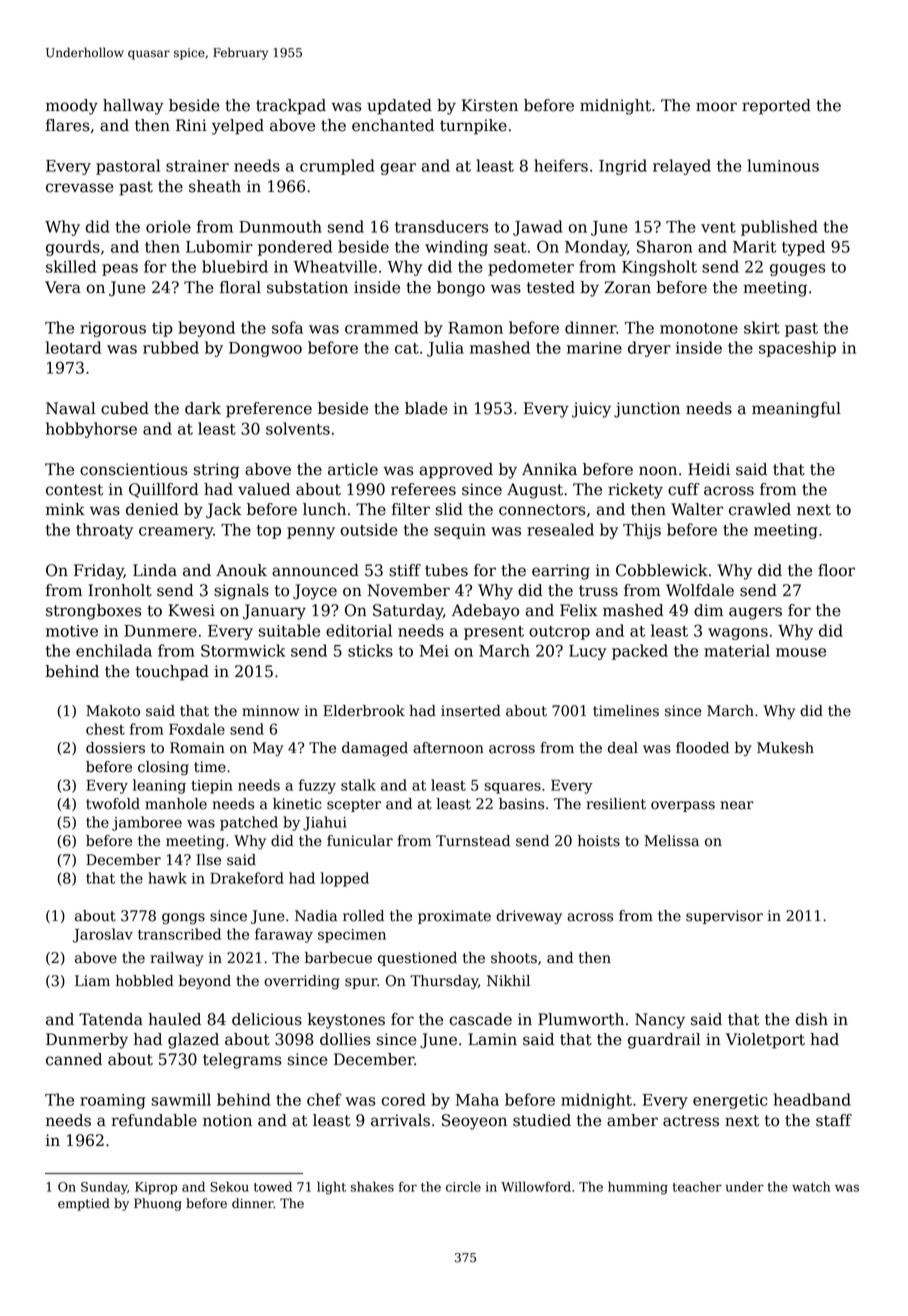 The image size is (908, 1316). What do you see at coordinates (760, 509) in the image?
I see `crawled` at bounding box center [760, 509].
